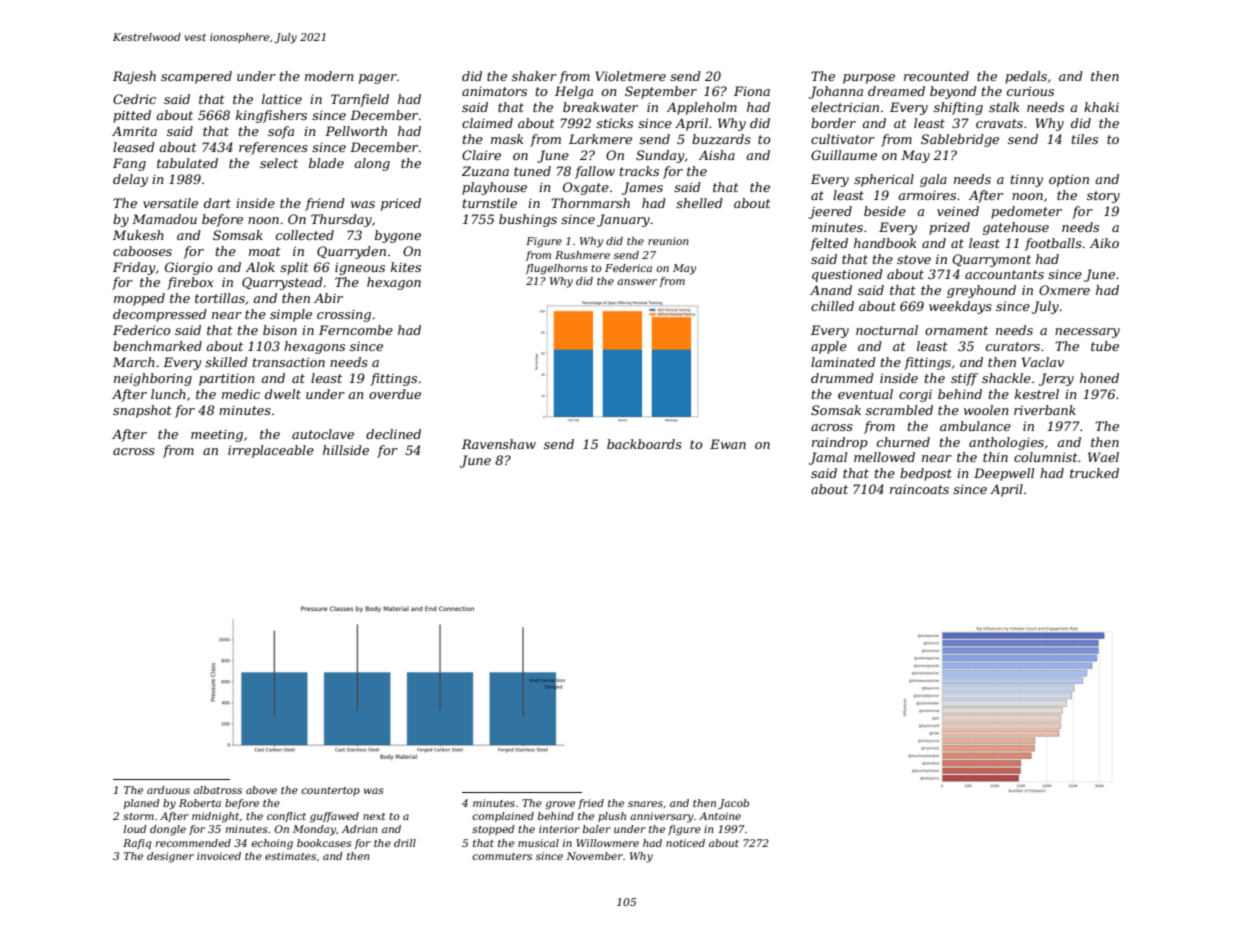 The width and height of the image is (1233, 952). Describe the element at coordinates (534, 76) in the image. I see `shaker` at that location.
